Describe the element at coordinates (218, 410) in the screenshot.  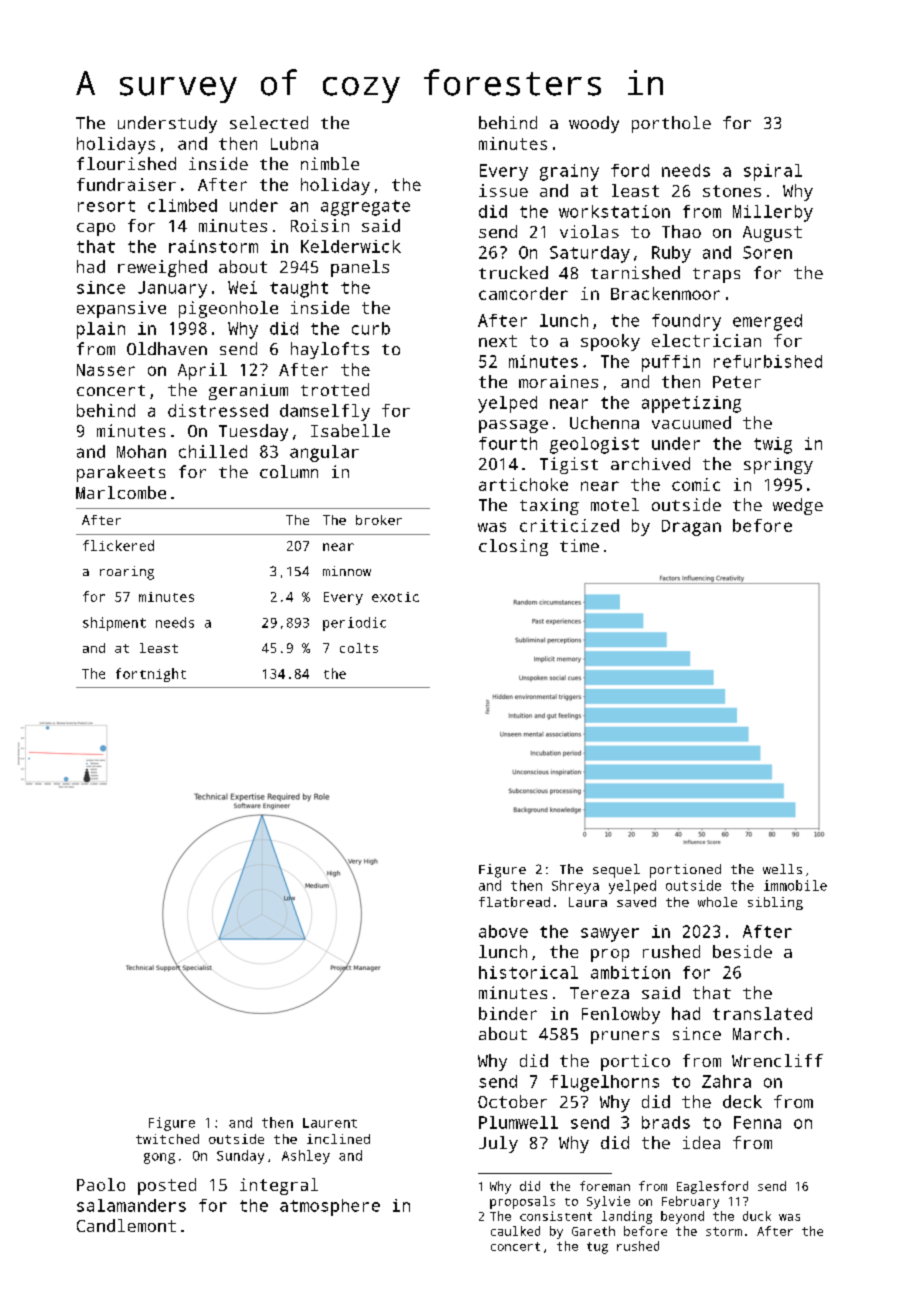
I see `distressed` at that location.
